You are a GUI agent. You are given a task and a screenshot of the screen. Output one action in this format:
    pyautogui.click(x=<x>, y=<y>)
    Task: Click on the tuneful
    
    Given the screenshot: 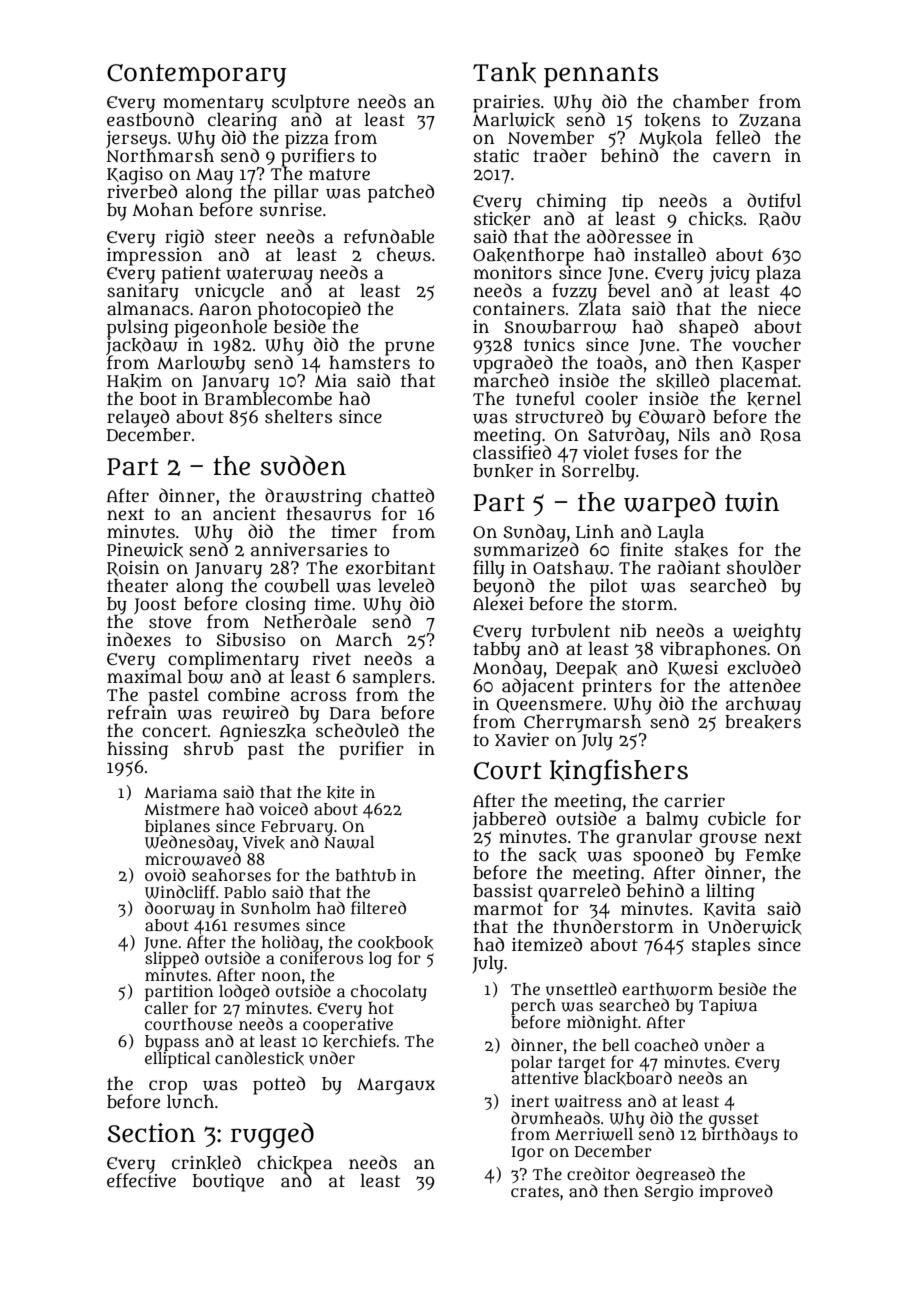 What is the action you would take?
    pyautogui.click(x=545, y=398)
